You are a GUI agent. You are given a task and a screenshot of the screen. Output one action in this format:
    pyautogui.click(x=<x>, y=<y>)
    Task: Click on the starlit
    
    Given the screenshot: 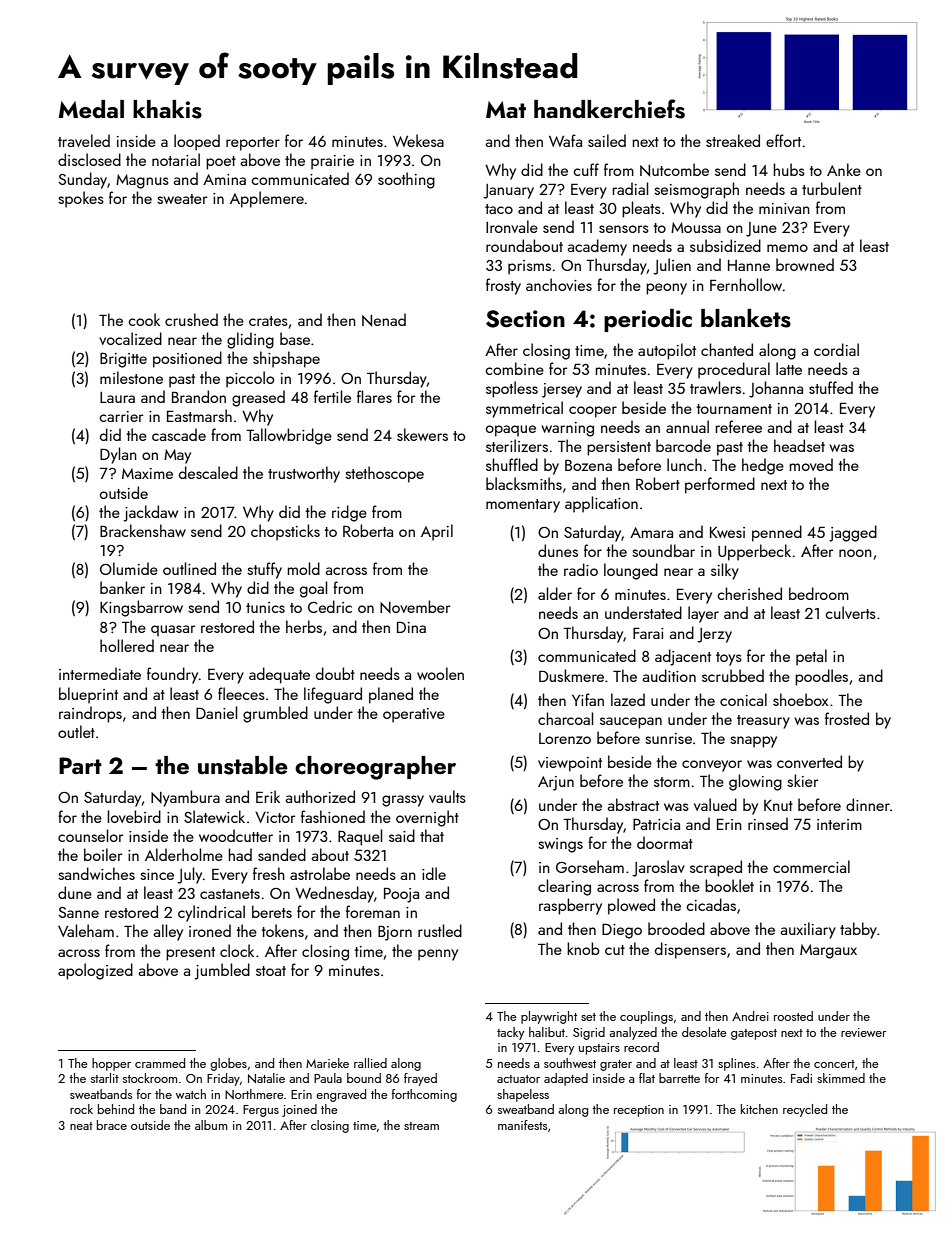 What is the action you would take?
    pyautogui.click(x=105, y=1078)
